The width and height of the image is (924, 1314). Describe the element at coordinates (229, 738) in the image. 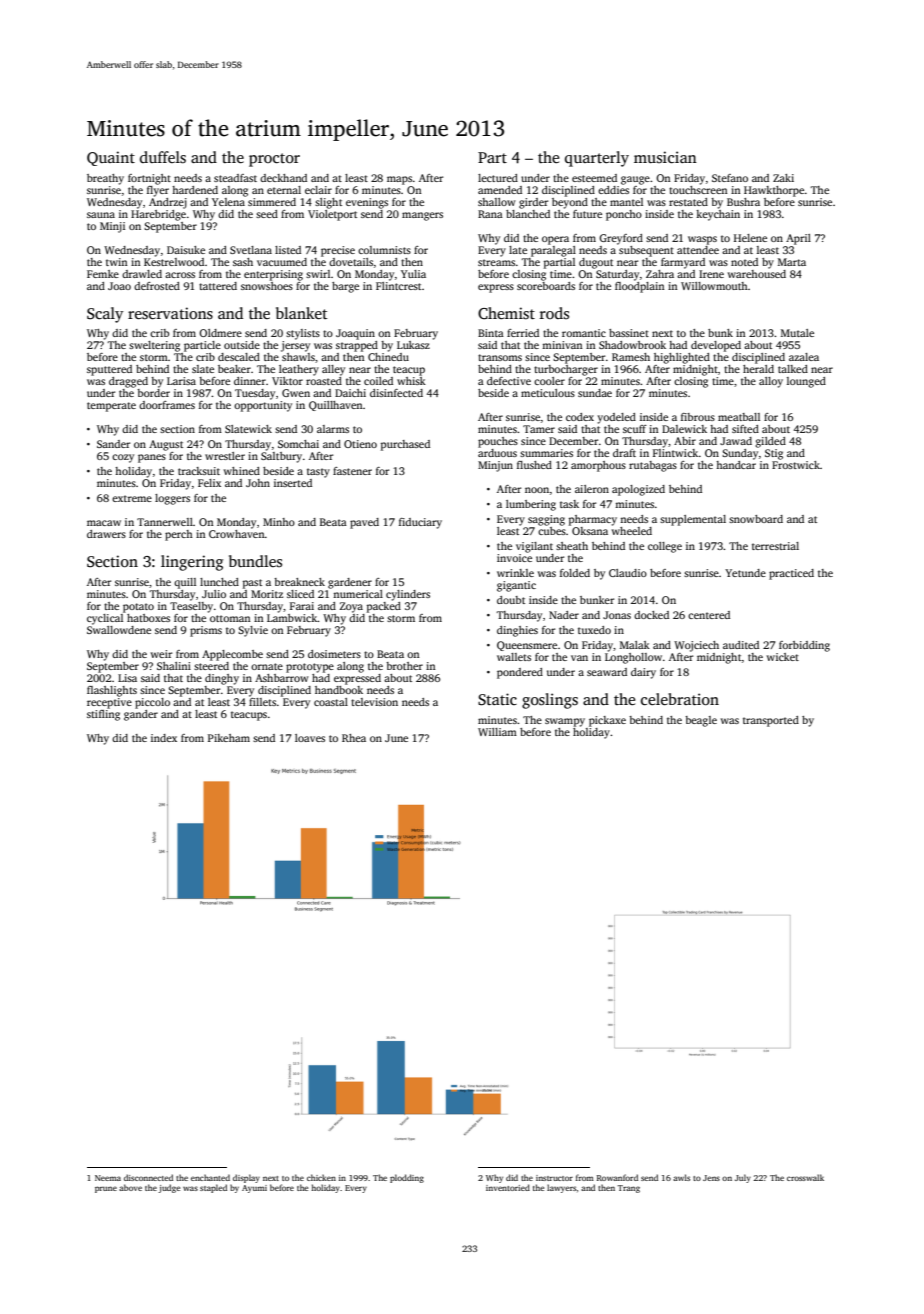

I see `Pikeham` at that location.
